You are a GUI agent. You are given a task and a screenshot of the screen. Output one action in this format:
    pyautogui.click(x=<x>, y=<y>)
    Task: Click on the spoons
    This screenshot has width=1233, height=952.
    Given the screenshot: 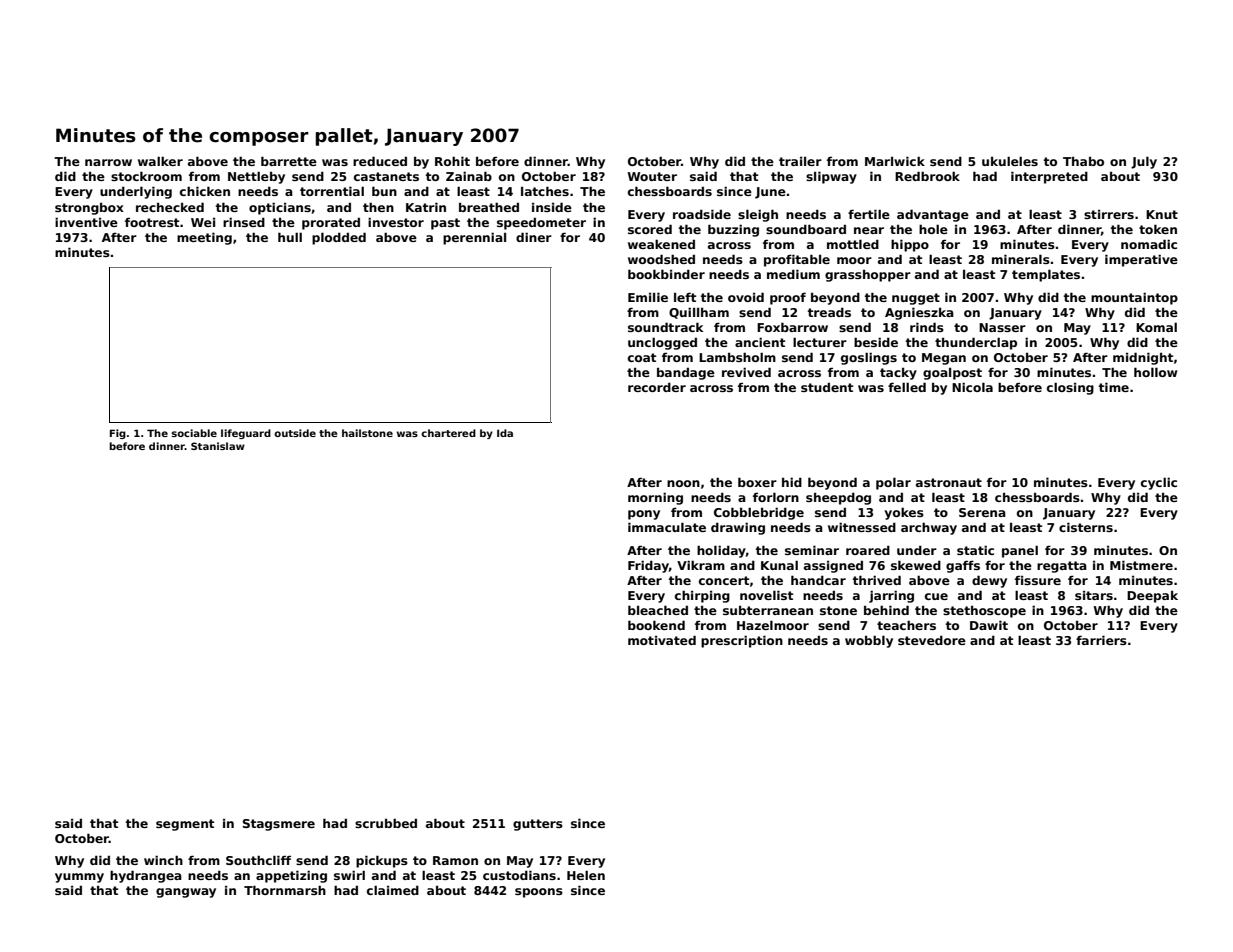 What is the action you would take?
    pyautogui.click(x=539, y=893)
